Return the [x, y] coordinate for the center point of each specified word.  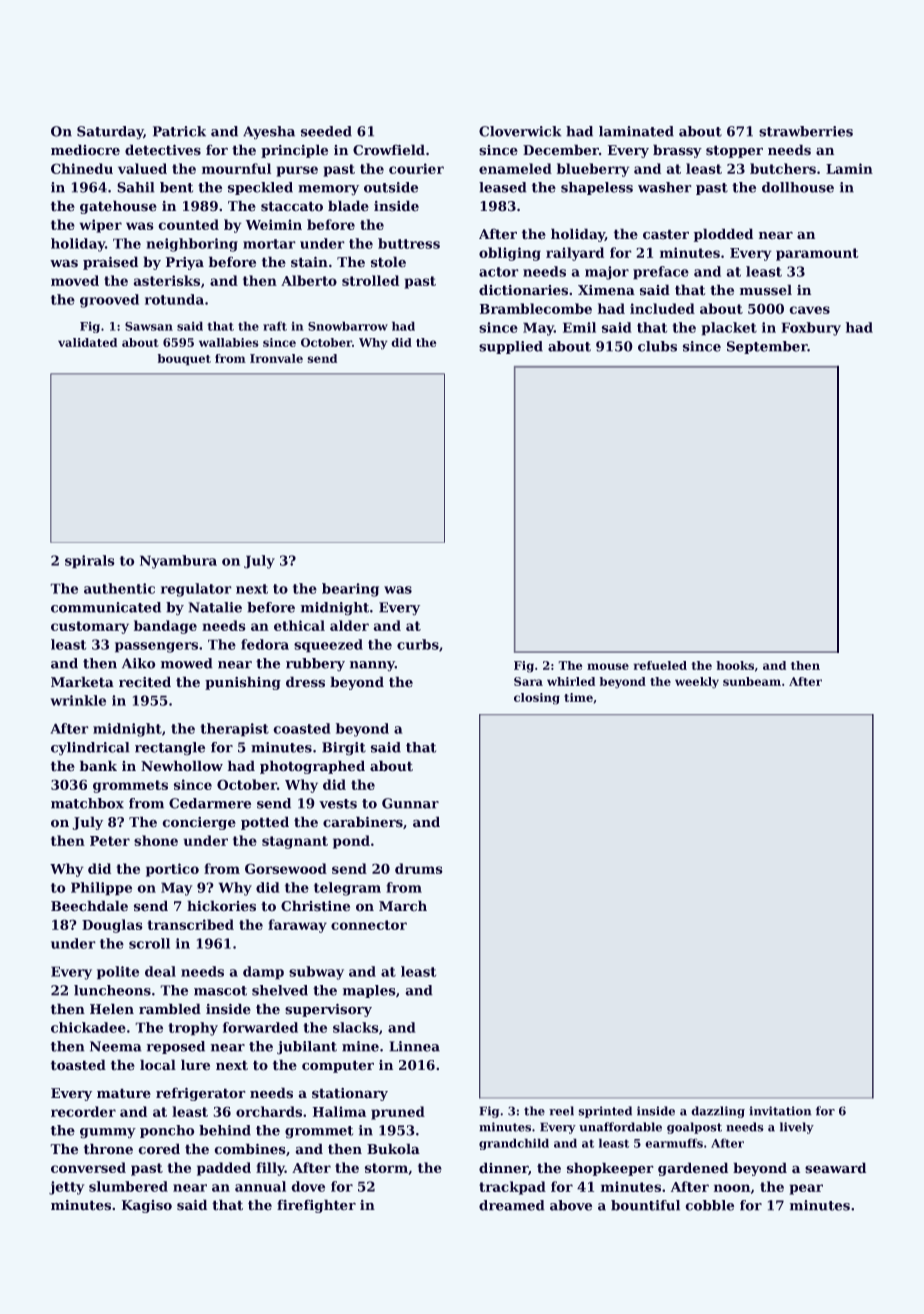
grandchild [514, 1144]
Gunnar [410, 803]
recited [145, 682]
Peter [110, 841]
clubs [657, 346]
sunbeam [752, 681]
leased [503, 187]
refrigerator [201, 1094]
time [578, 697]
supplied [511, 347]
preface [661, 273]
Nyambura [178, 562]
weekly [697, 683]
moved [75, 280]
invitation [780, 1111]
